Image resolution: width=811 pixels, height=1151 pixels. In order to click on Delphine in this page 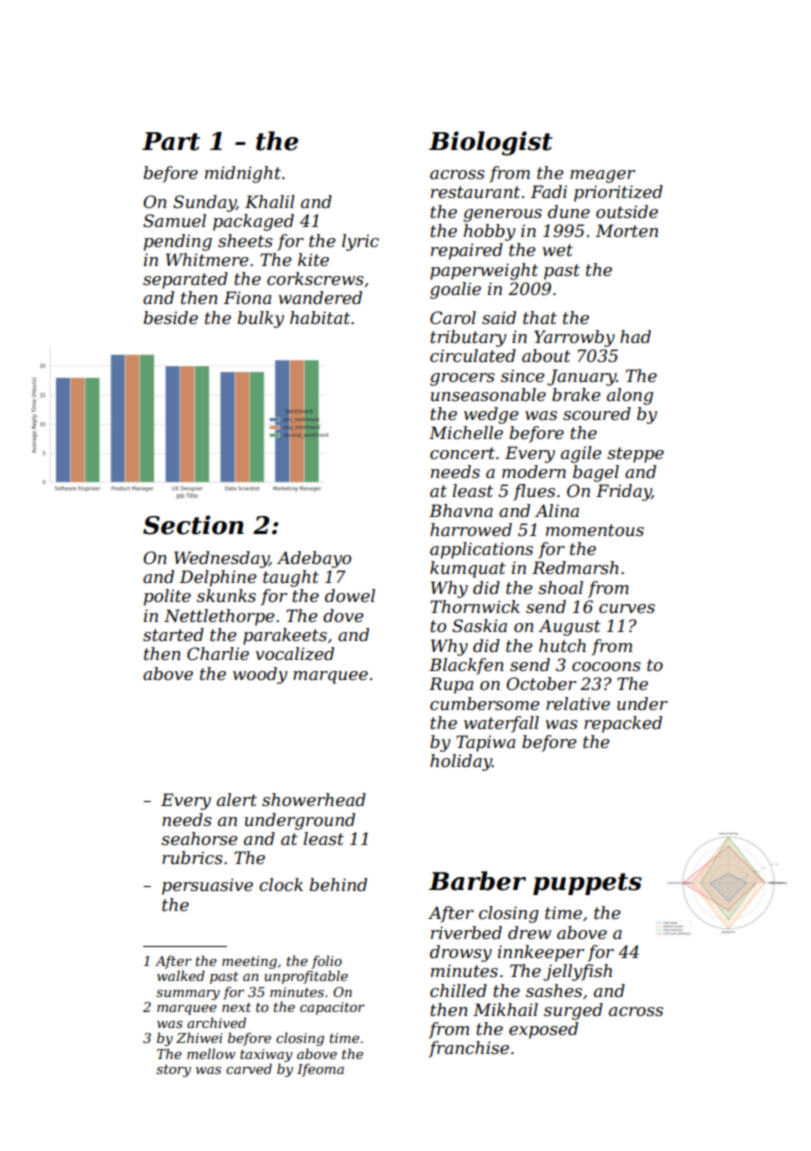, I will do `click(218, 578)`.
